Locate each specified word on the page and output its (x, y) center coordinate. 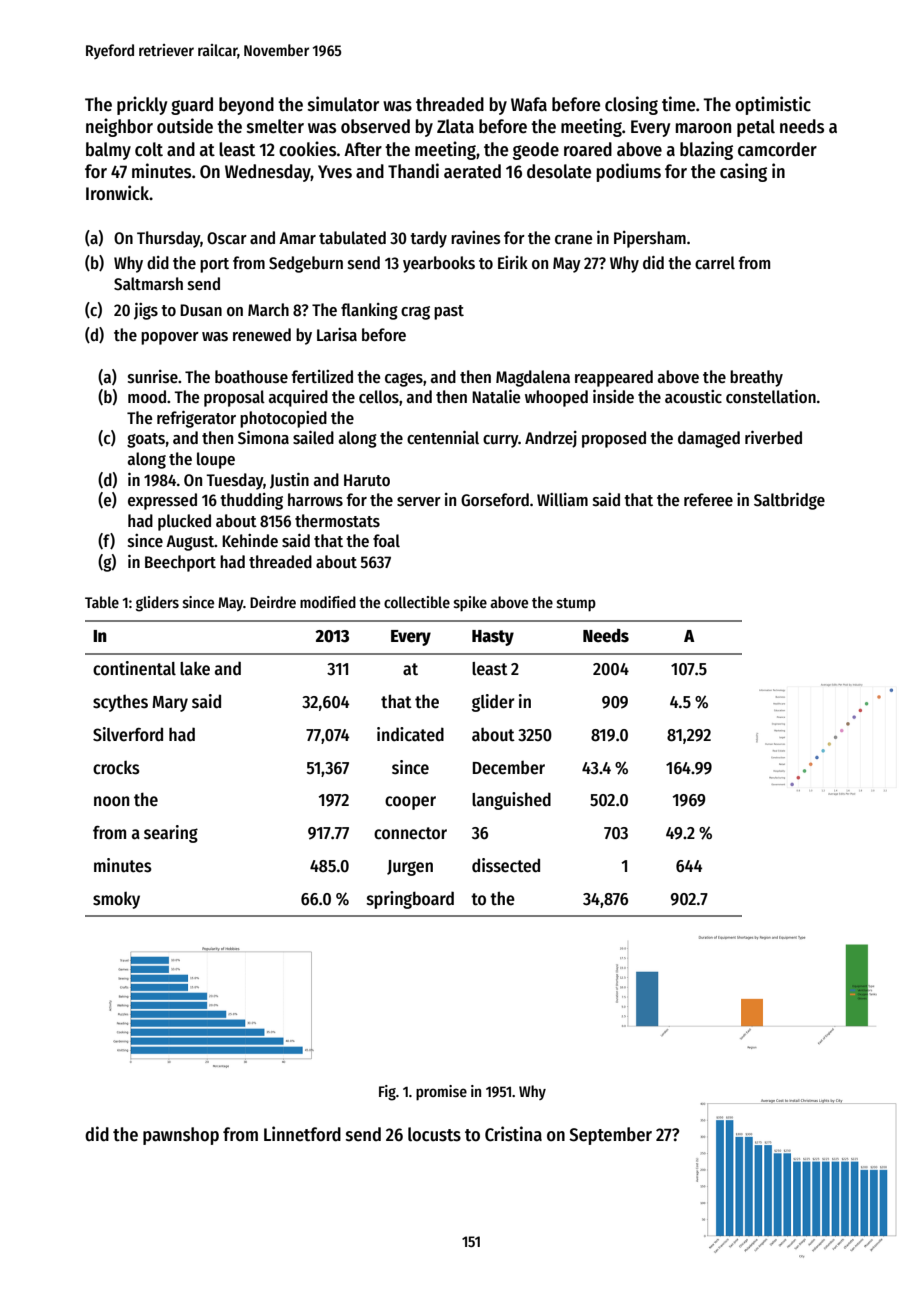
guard (192, 106)
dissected (506, 865)
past (449, 312)
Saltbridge (789, 501)
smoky (116, 900)
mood (147, 397)
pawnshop (181, 1136)
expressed (162, 501)
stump (576, 605)
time (678, 104)
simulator (343, 104)
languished (511, 801)
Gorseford (495, 500)
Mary (170, 704)
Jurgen (410, 868)
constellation (771, 396)
